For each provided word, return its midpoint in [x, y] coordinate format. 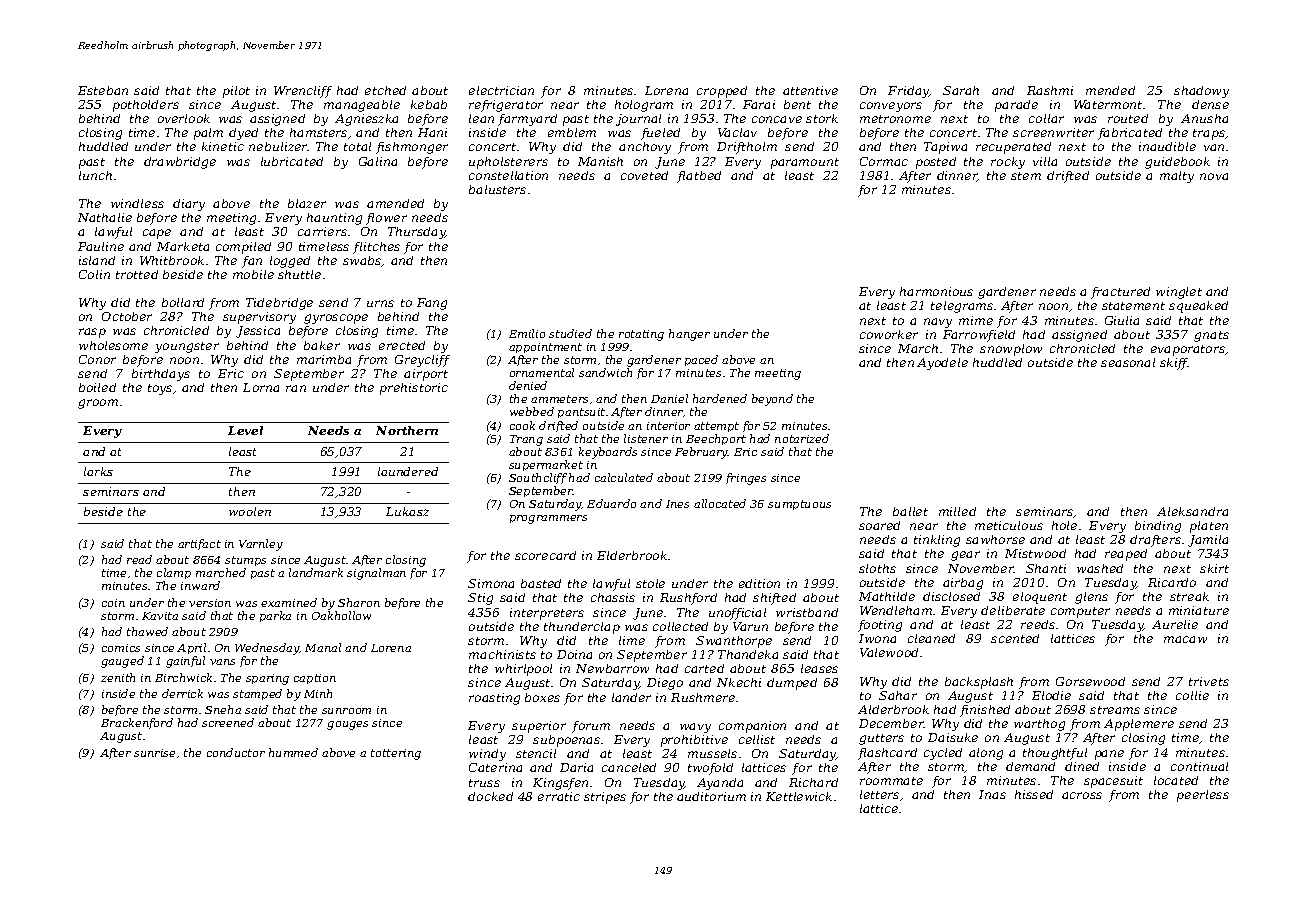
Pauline [101, 246]
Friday [908, 92]
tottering [396, 754]
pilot [236, 92]
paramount [805, 163]
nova [1214, 176]
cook [522, 425]
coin [113, 603]
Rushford [688, 599]
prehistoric [414, 389]
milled [957, 511]
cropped [722, 92]
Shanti [1046, 568]
